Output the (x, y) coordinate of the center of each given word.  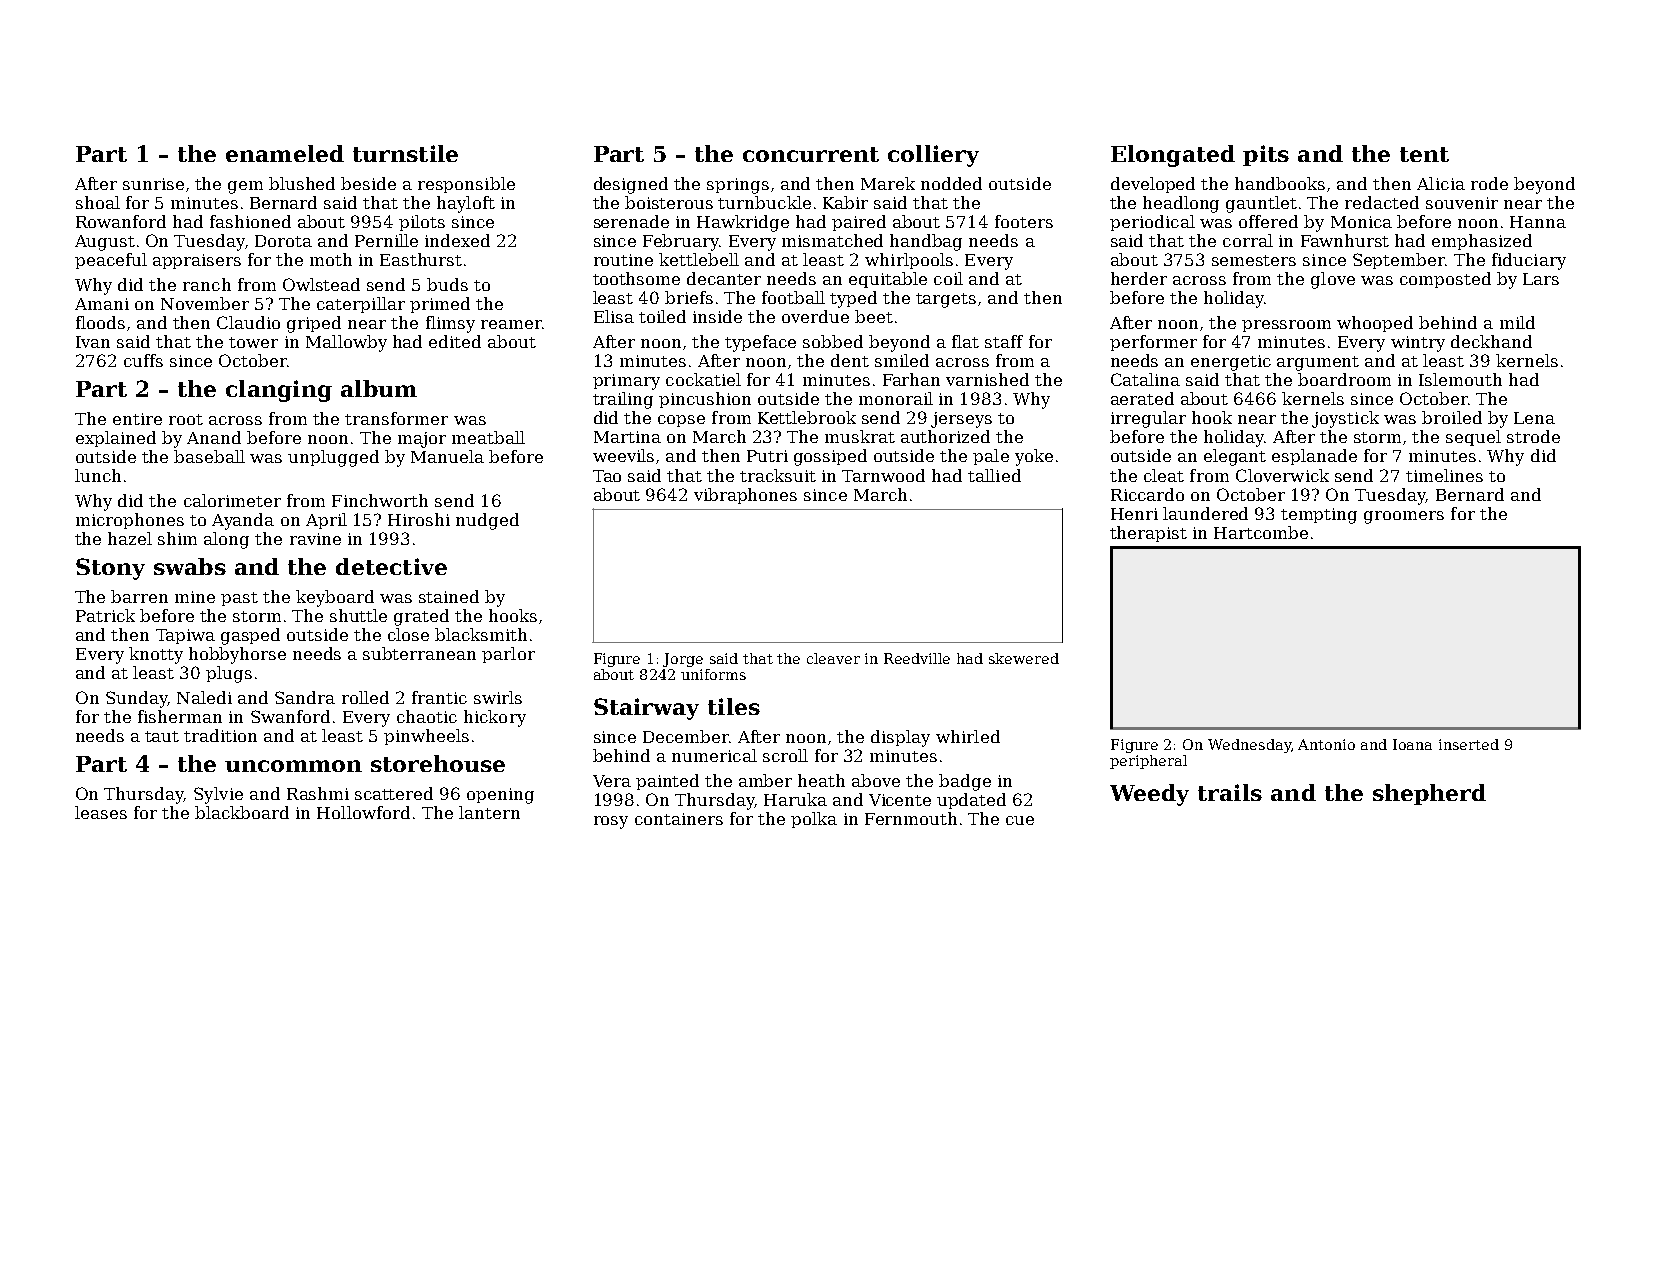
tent (1424, 154)
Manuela (447, 456)
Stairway (646, 709)
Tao (607, 476)
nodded (951, 183)
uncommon (293, 766)
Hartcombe (1261, 532)
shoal (98, 202)
